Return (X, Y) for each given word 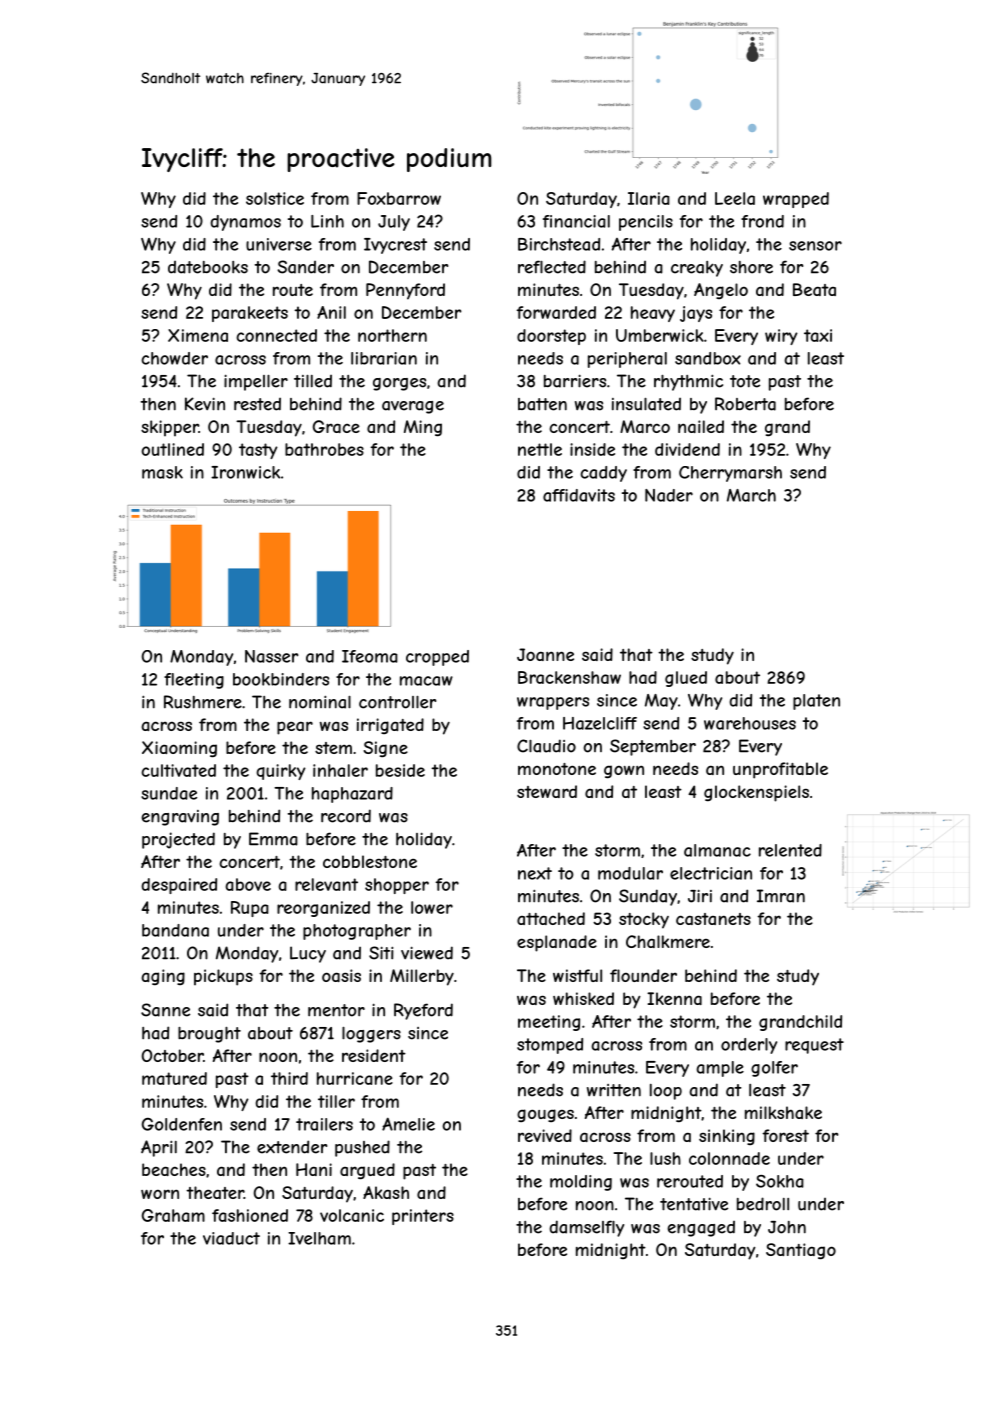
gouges (545, 1115)
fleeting (194, 681)
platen (816, 702)
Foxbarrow (399, 198)
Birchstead (559, 244)
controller (397, 702)
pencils (646, 223)
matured (174, 1078)
